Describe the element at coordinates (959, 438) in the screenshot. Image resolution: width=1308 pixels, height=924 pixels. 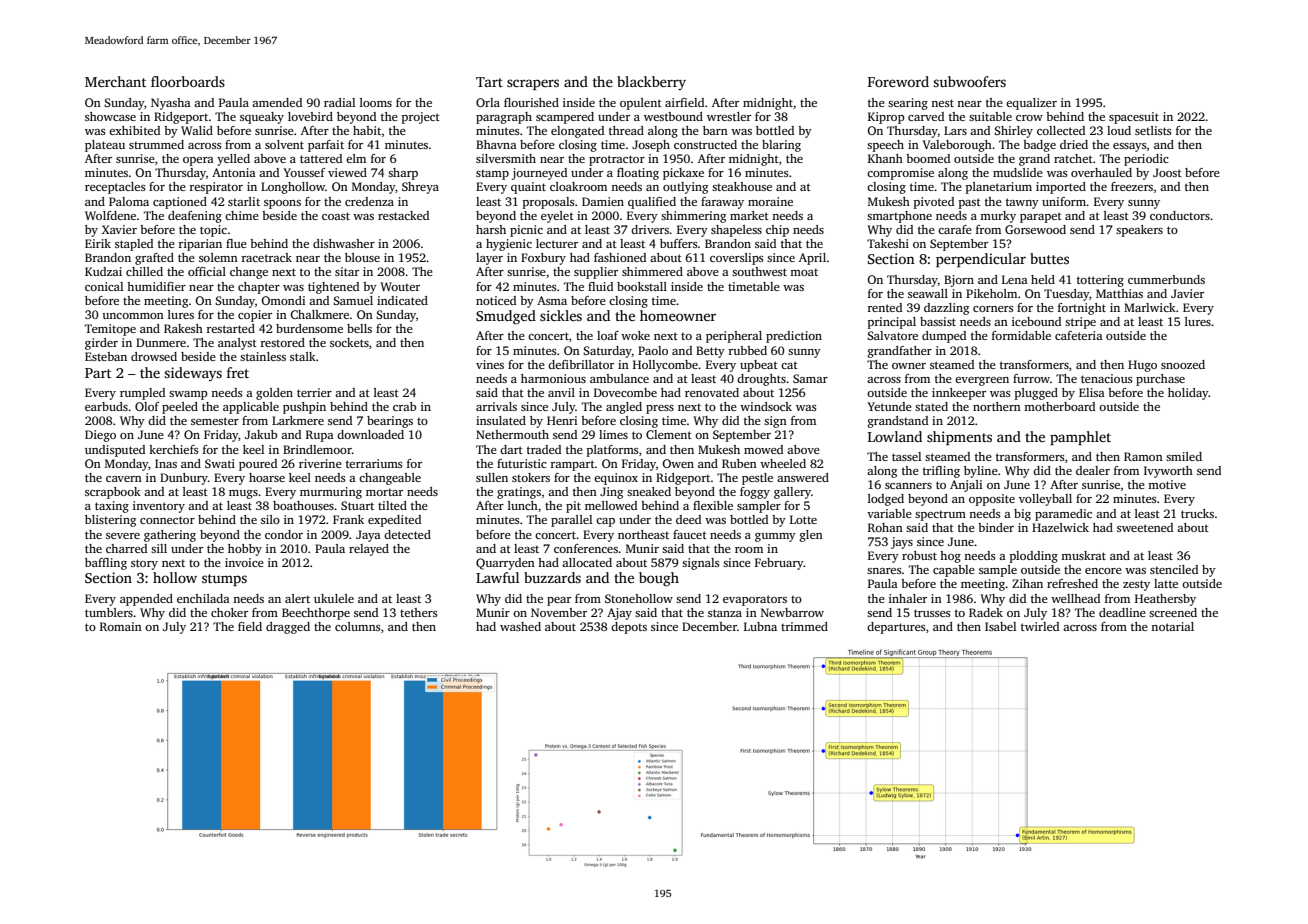
I see `shipments` at that location.
